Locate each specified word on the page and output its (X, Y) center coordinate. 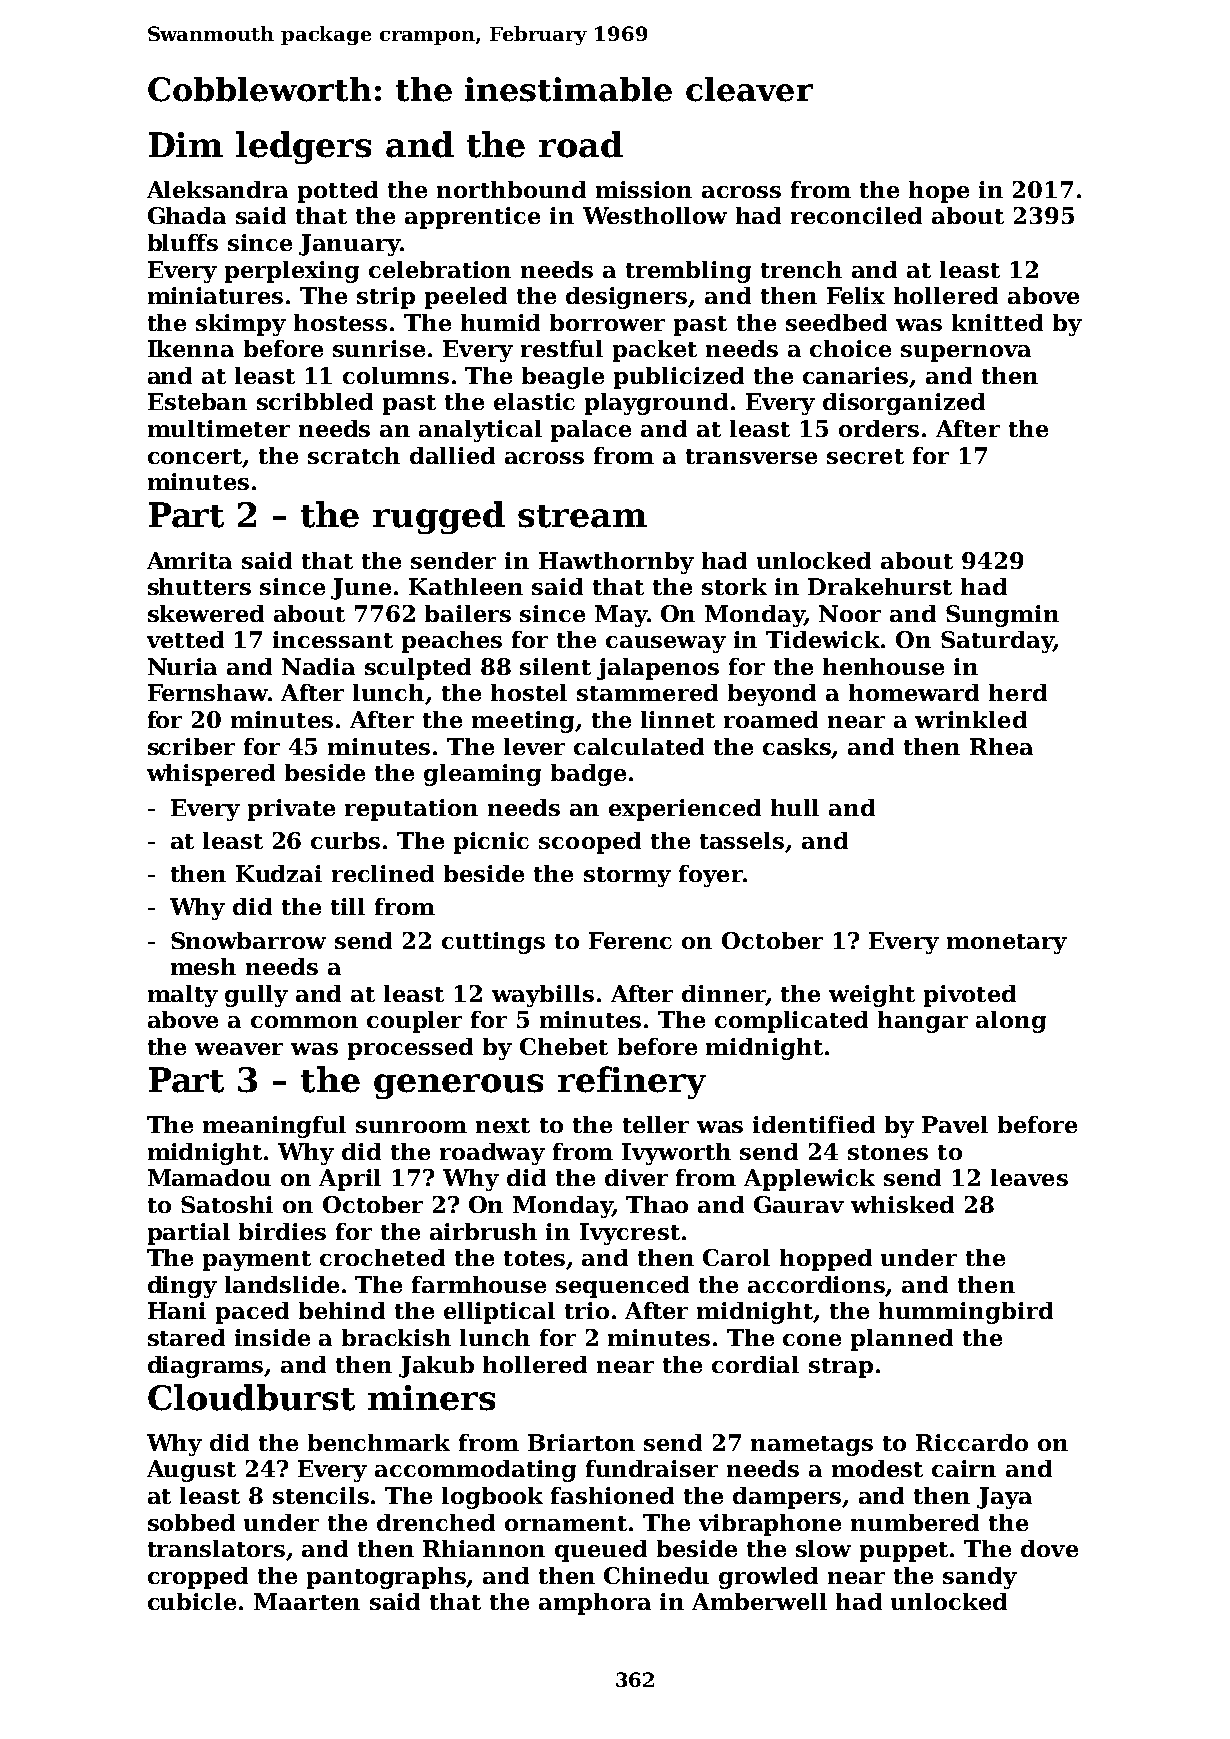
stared (186, 1337)
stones (888, 1152)
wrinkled (971, 719)
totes (534, 1258)
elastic (534, 401)
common (304, 1022)
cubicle (192, 1601)
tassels (743, 842)
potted (338, 192)
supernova (966, 353)
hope (939, 192)
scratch (354, 455)
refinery (632, 1082)
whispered (211, 775)
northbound (511, 189)
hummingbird (966, 1313)
